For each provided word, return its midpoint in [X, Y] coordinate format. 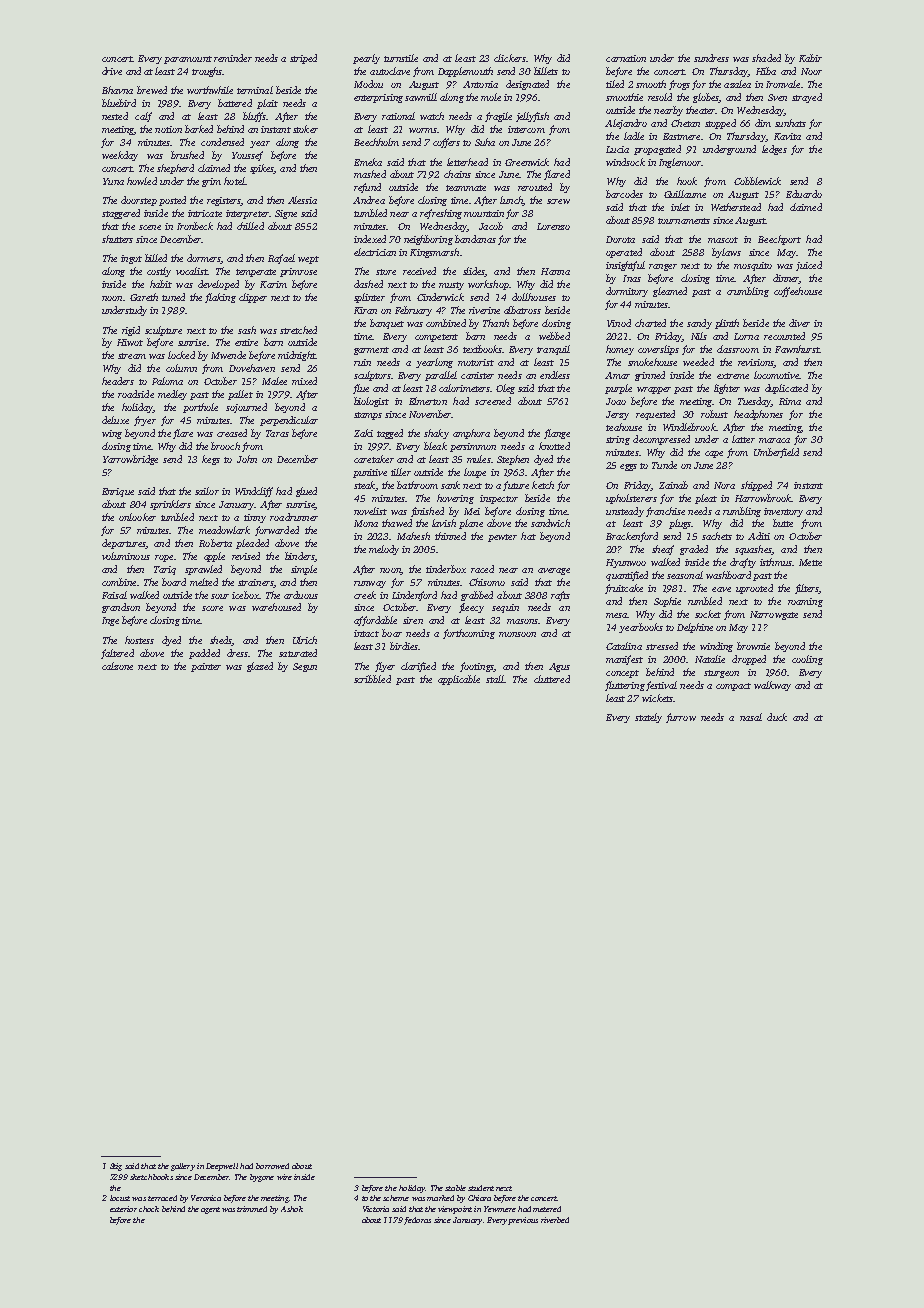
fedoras [417, 1221]
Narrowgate [774, 615]
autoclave [390, 71]
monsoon [517, 634]
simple [304, 570]
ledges [774, 150]
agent [210, 1210]
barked [199, 129]
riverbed [555, 1220]
